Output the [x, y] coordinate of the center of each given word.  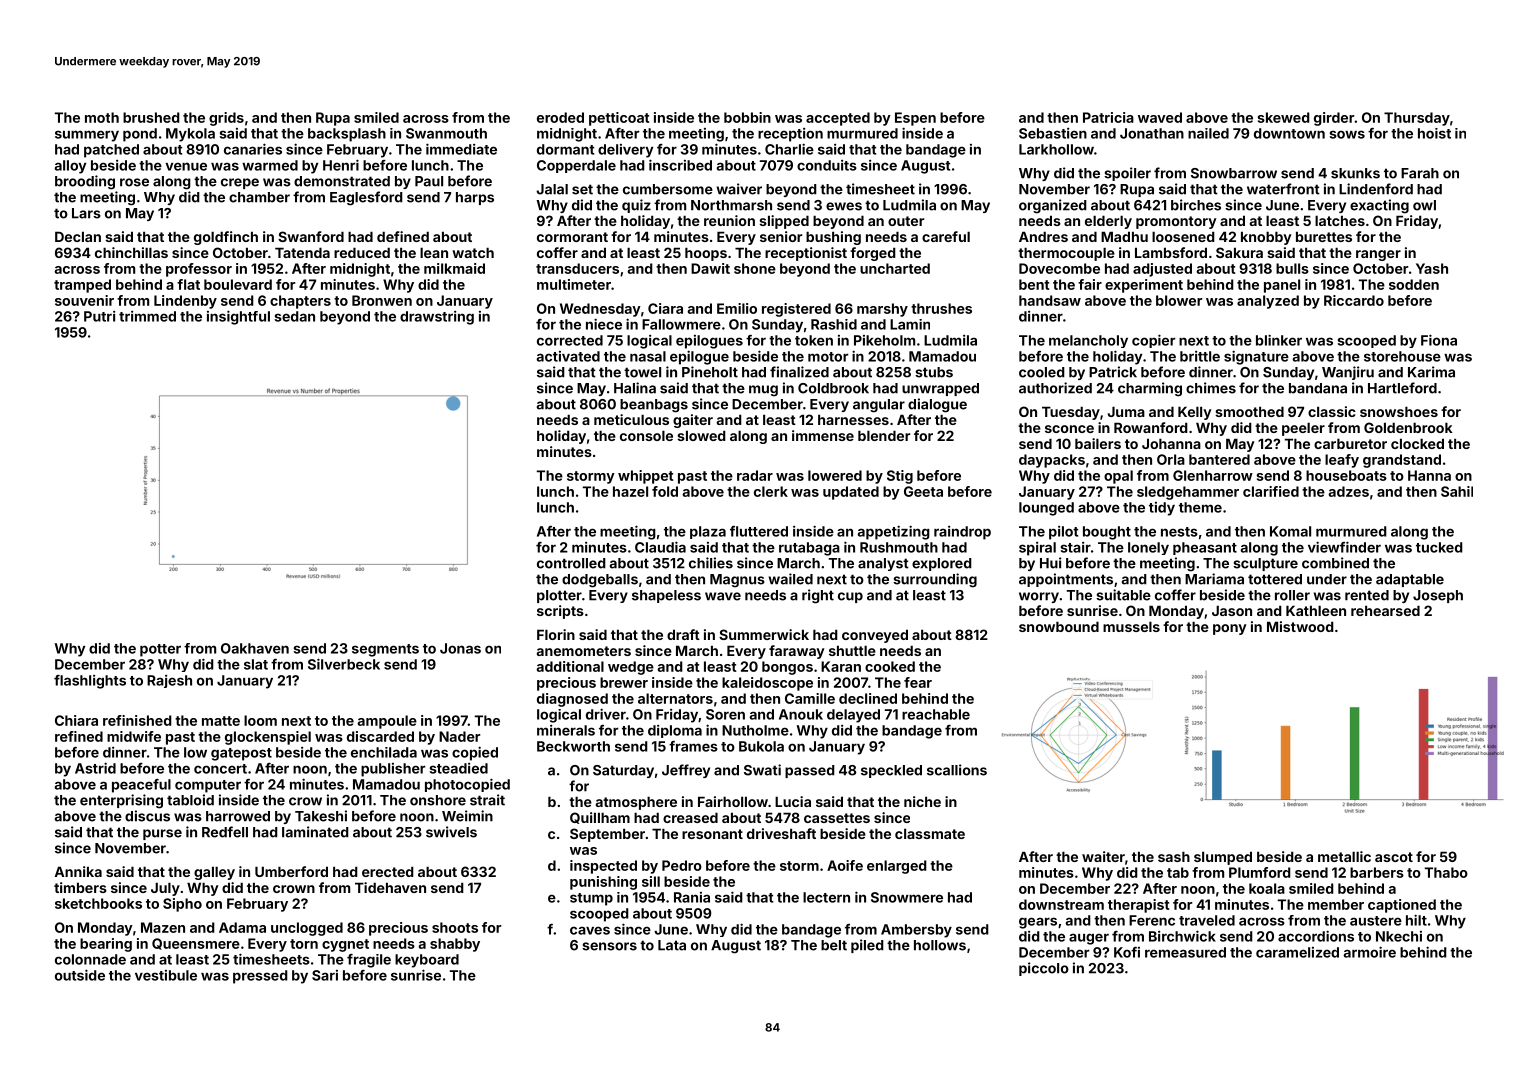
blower [1179, 300]
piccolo [1044, 969]
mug [763, 391]
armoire [1369, 952]
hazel [630, 491]
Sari [325, 975]
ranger [1378, 255]
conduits [827, 165]
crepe [240, 183]
